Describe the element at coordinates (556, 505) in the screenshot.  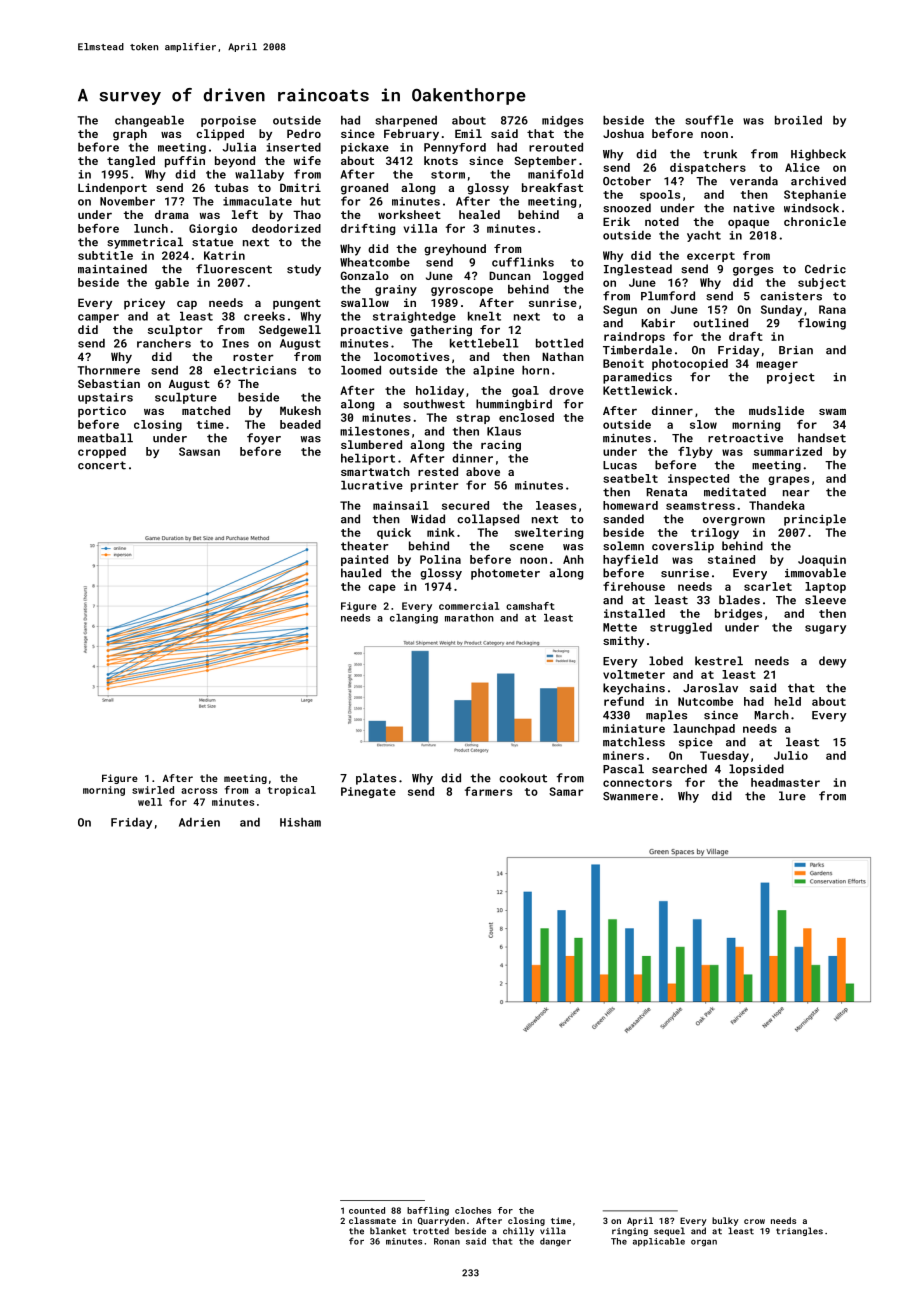
I see `leases` at that location.
